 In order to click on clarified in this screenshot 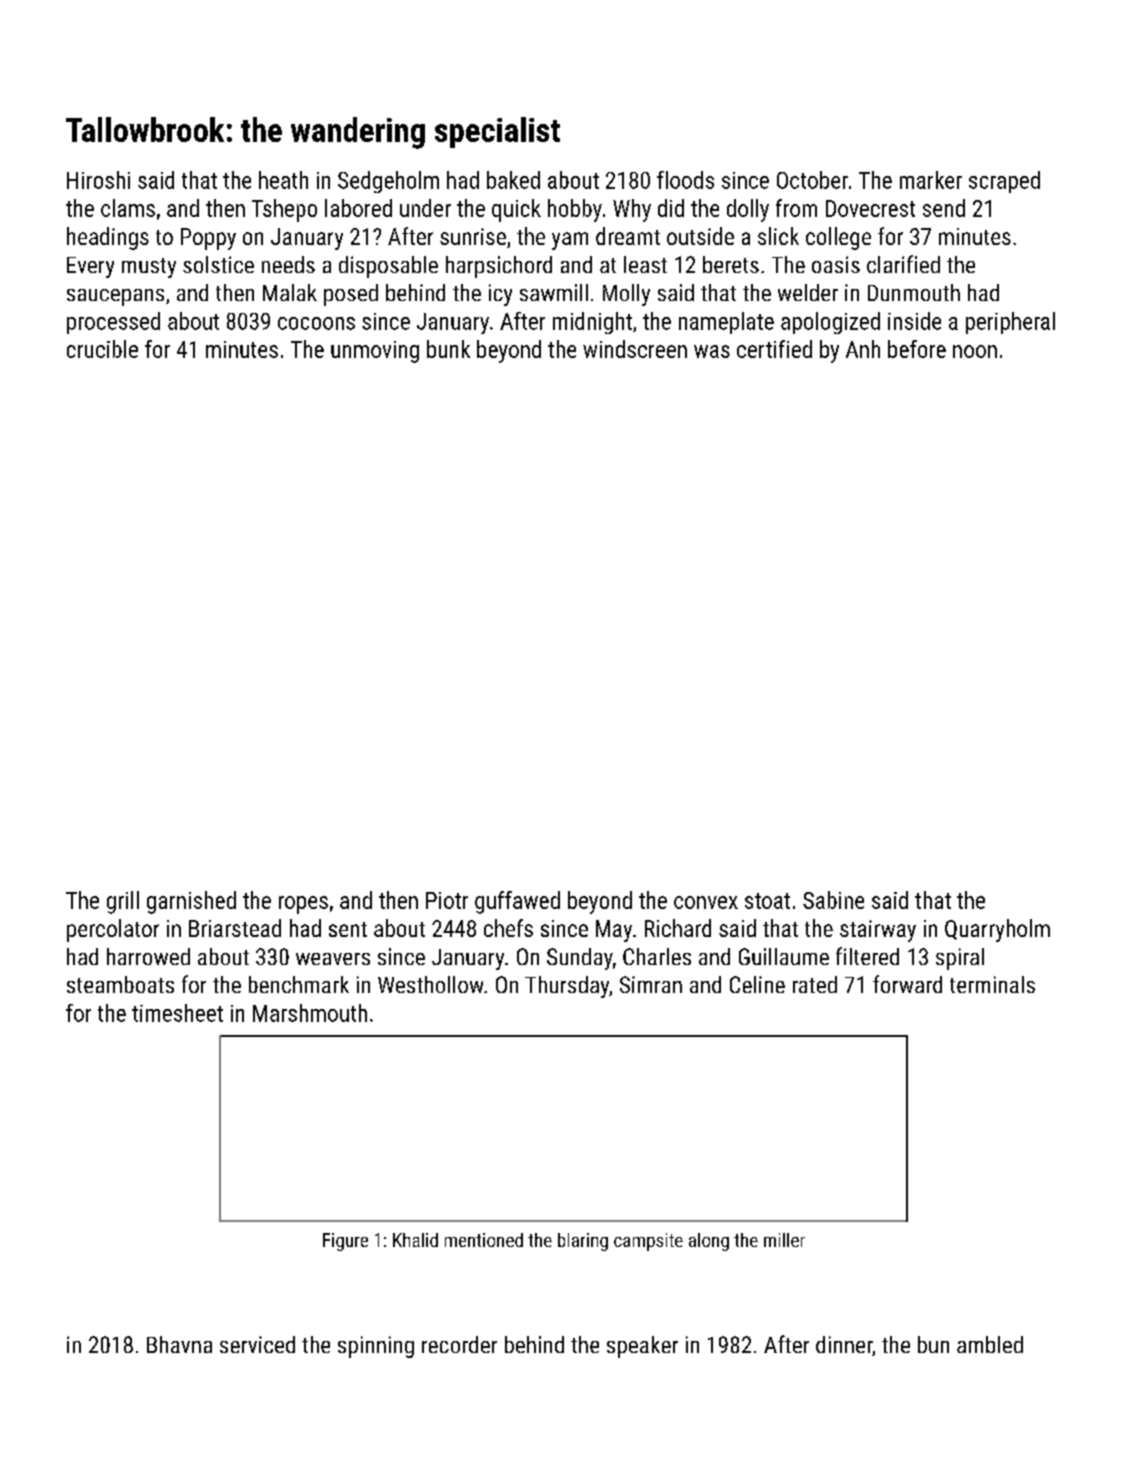, I will do `click(903, 264)`.
